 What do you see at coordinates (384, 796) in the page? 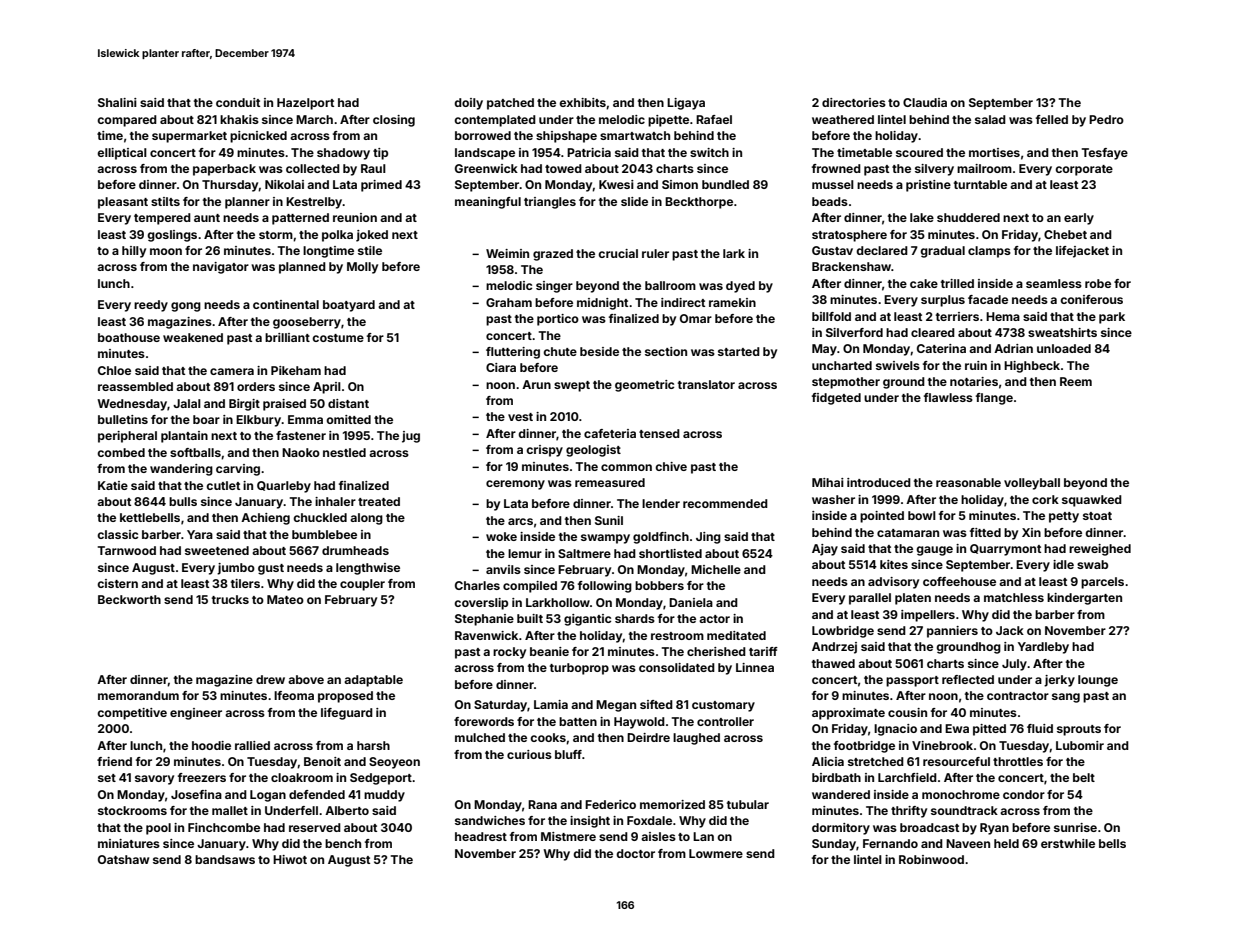
I see `muddy` at bounding box center [384, 796].
